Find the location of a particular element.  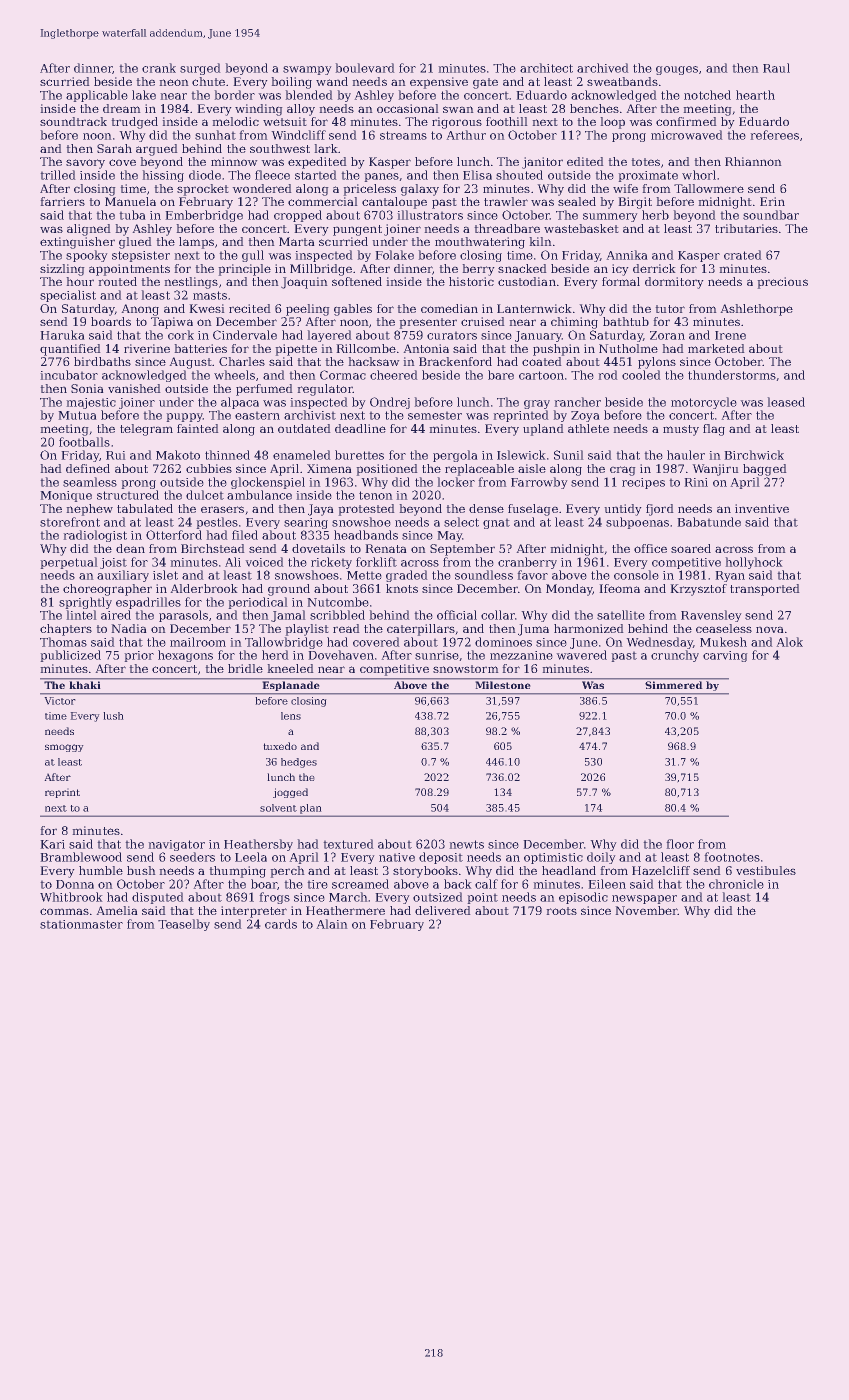

archived is located at coordinates (603, 68).
